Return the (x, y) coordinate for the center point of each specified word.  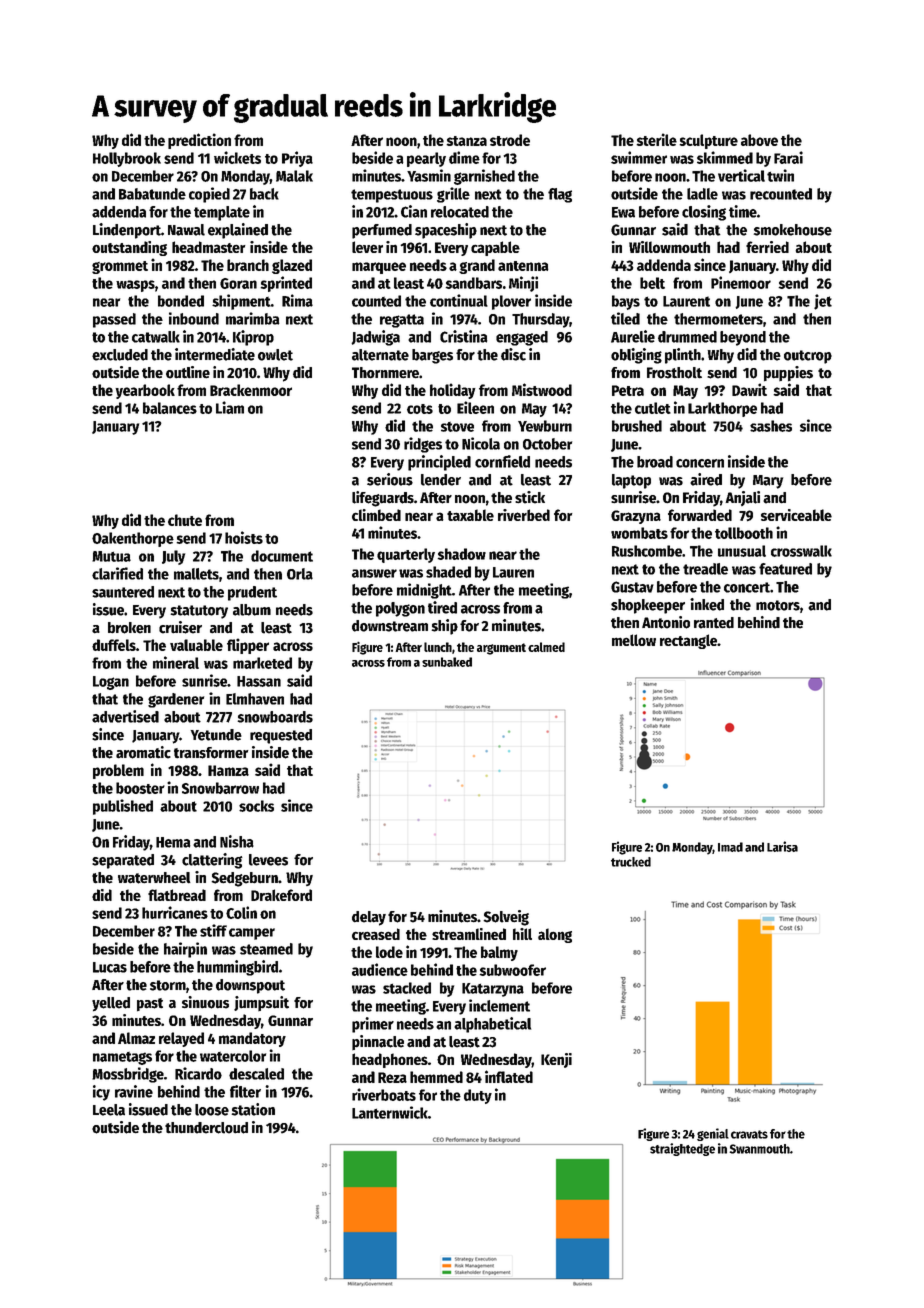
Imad (730, 847)
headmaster (208, 247)
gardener (176, 700)
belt (652, 283)
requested (281, 736)
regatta (402, 321)
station (253, 1109)
